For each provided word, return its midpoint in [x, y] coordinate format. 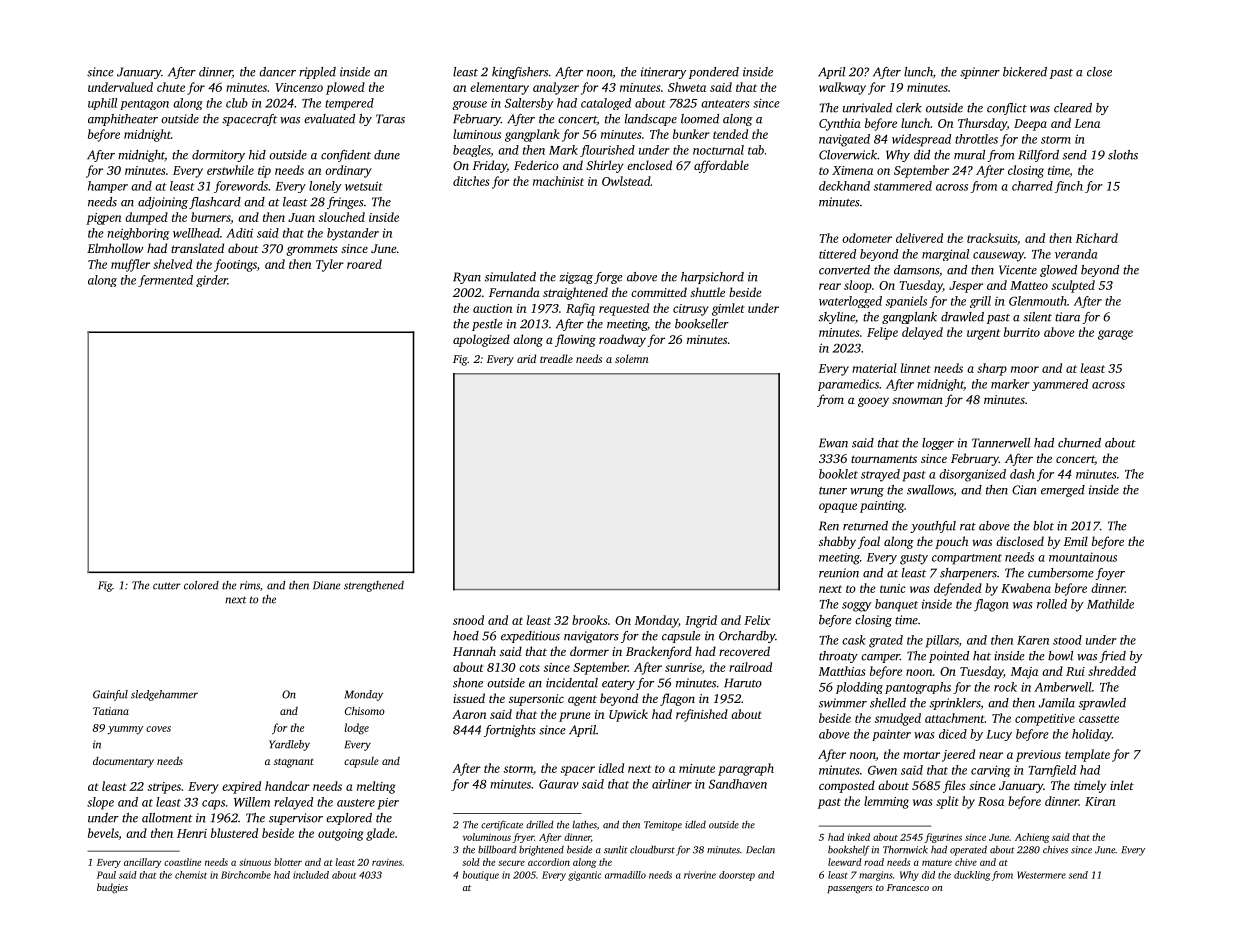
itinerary [664, 73]
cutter [167, 586]
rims [250, 585]
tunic [893, 588]
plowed [345, 88]
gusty [914, 559]
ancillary [143, 863]
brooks [590, 620]
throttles [976, 139]
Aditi [239, 233]
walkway [842, 88]
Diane [326, 585]
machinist [558, 181]
